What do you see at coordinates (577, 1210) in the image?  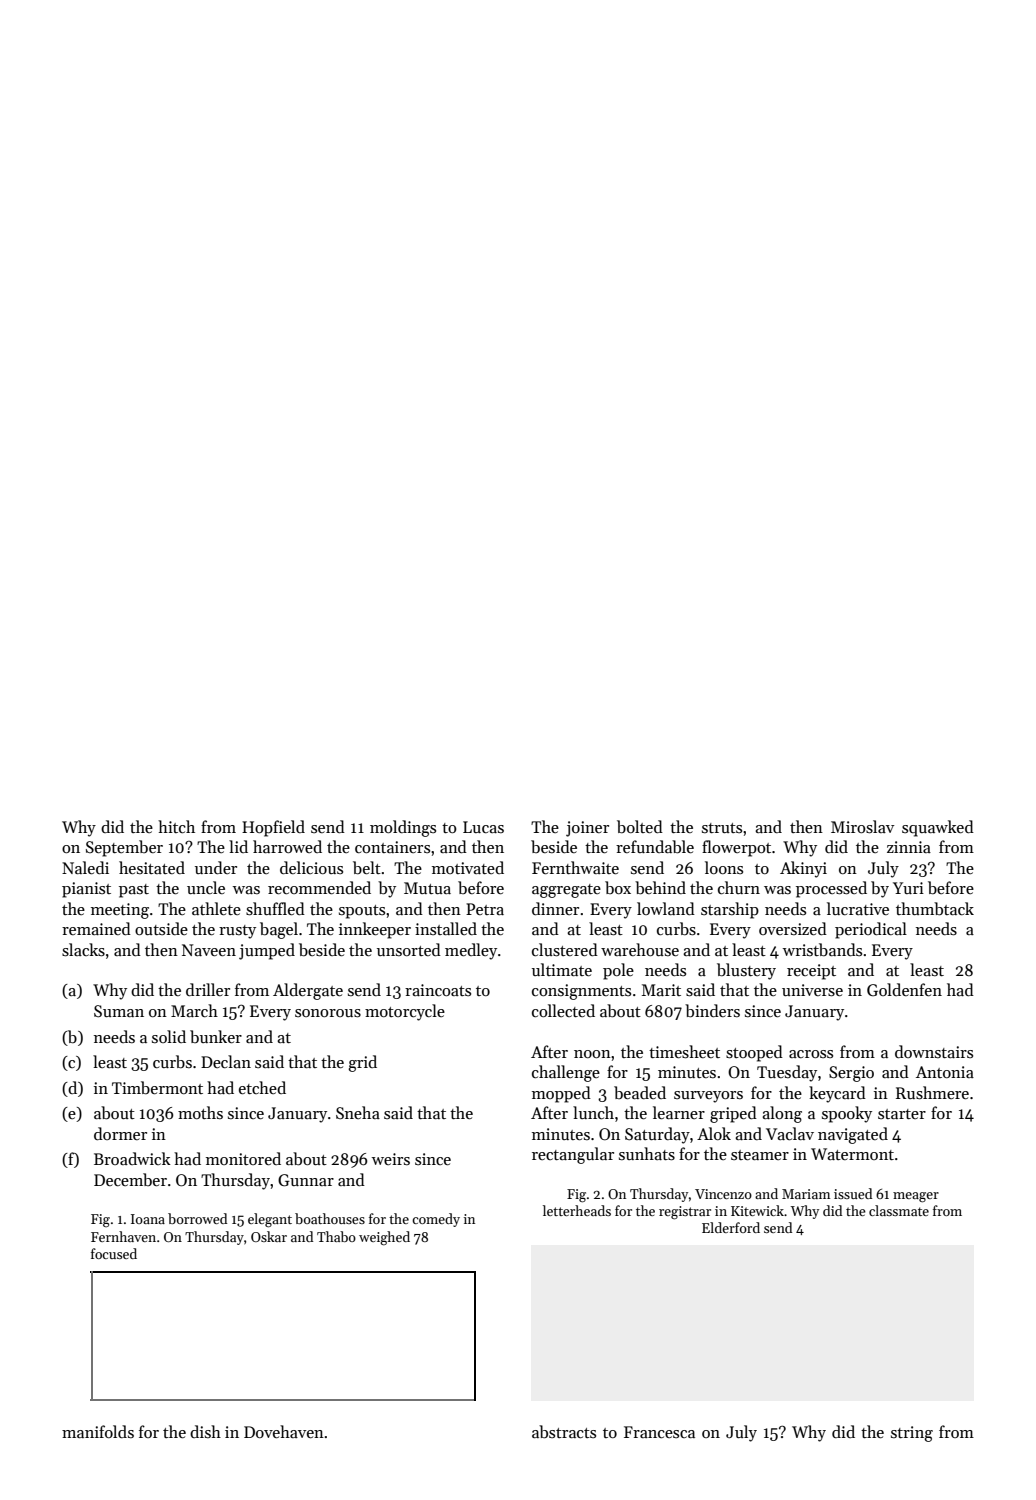 I see `letterheads` at bounding box center [577, 1210].
